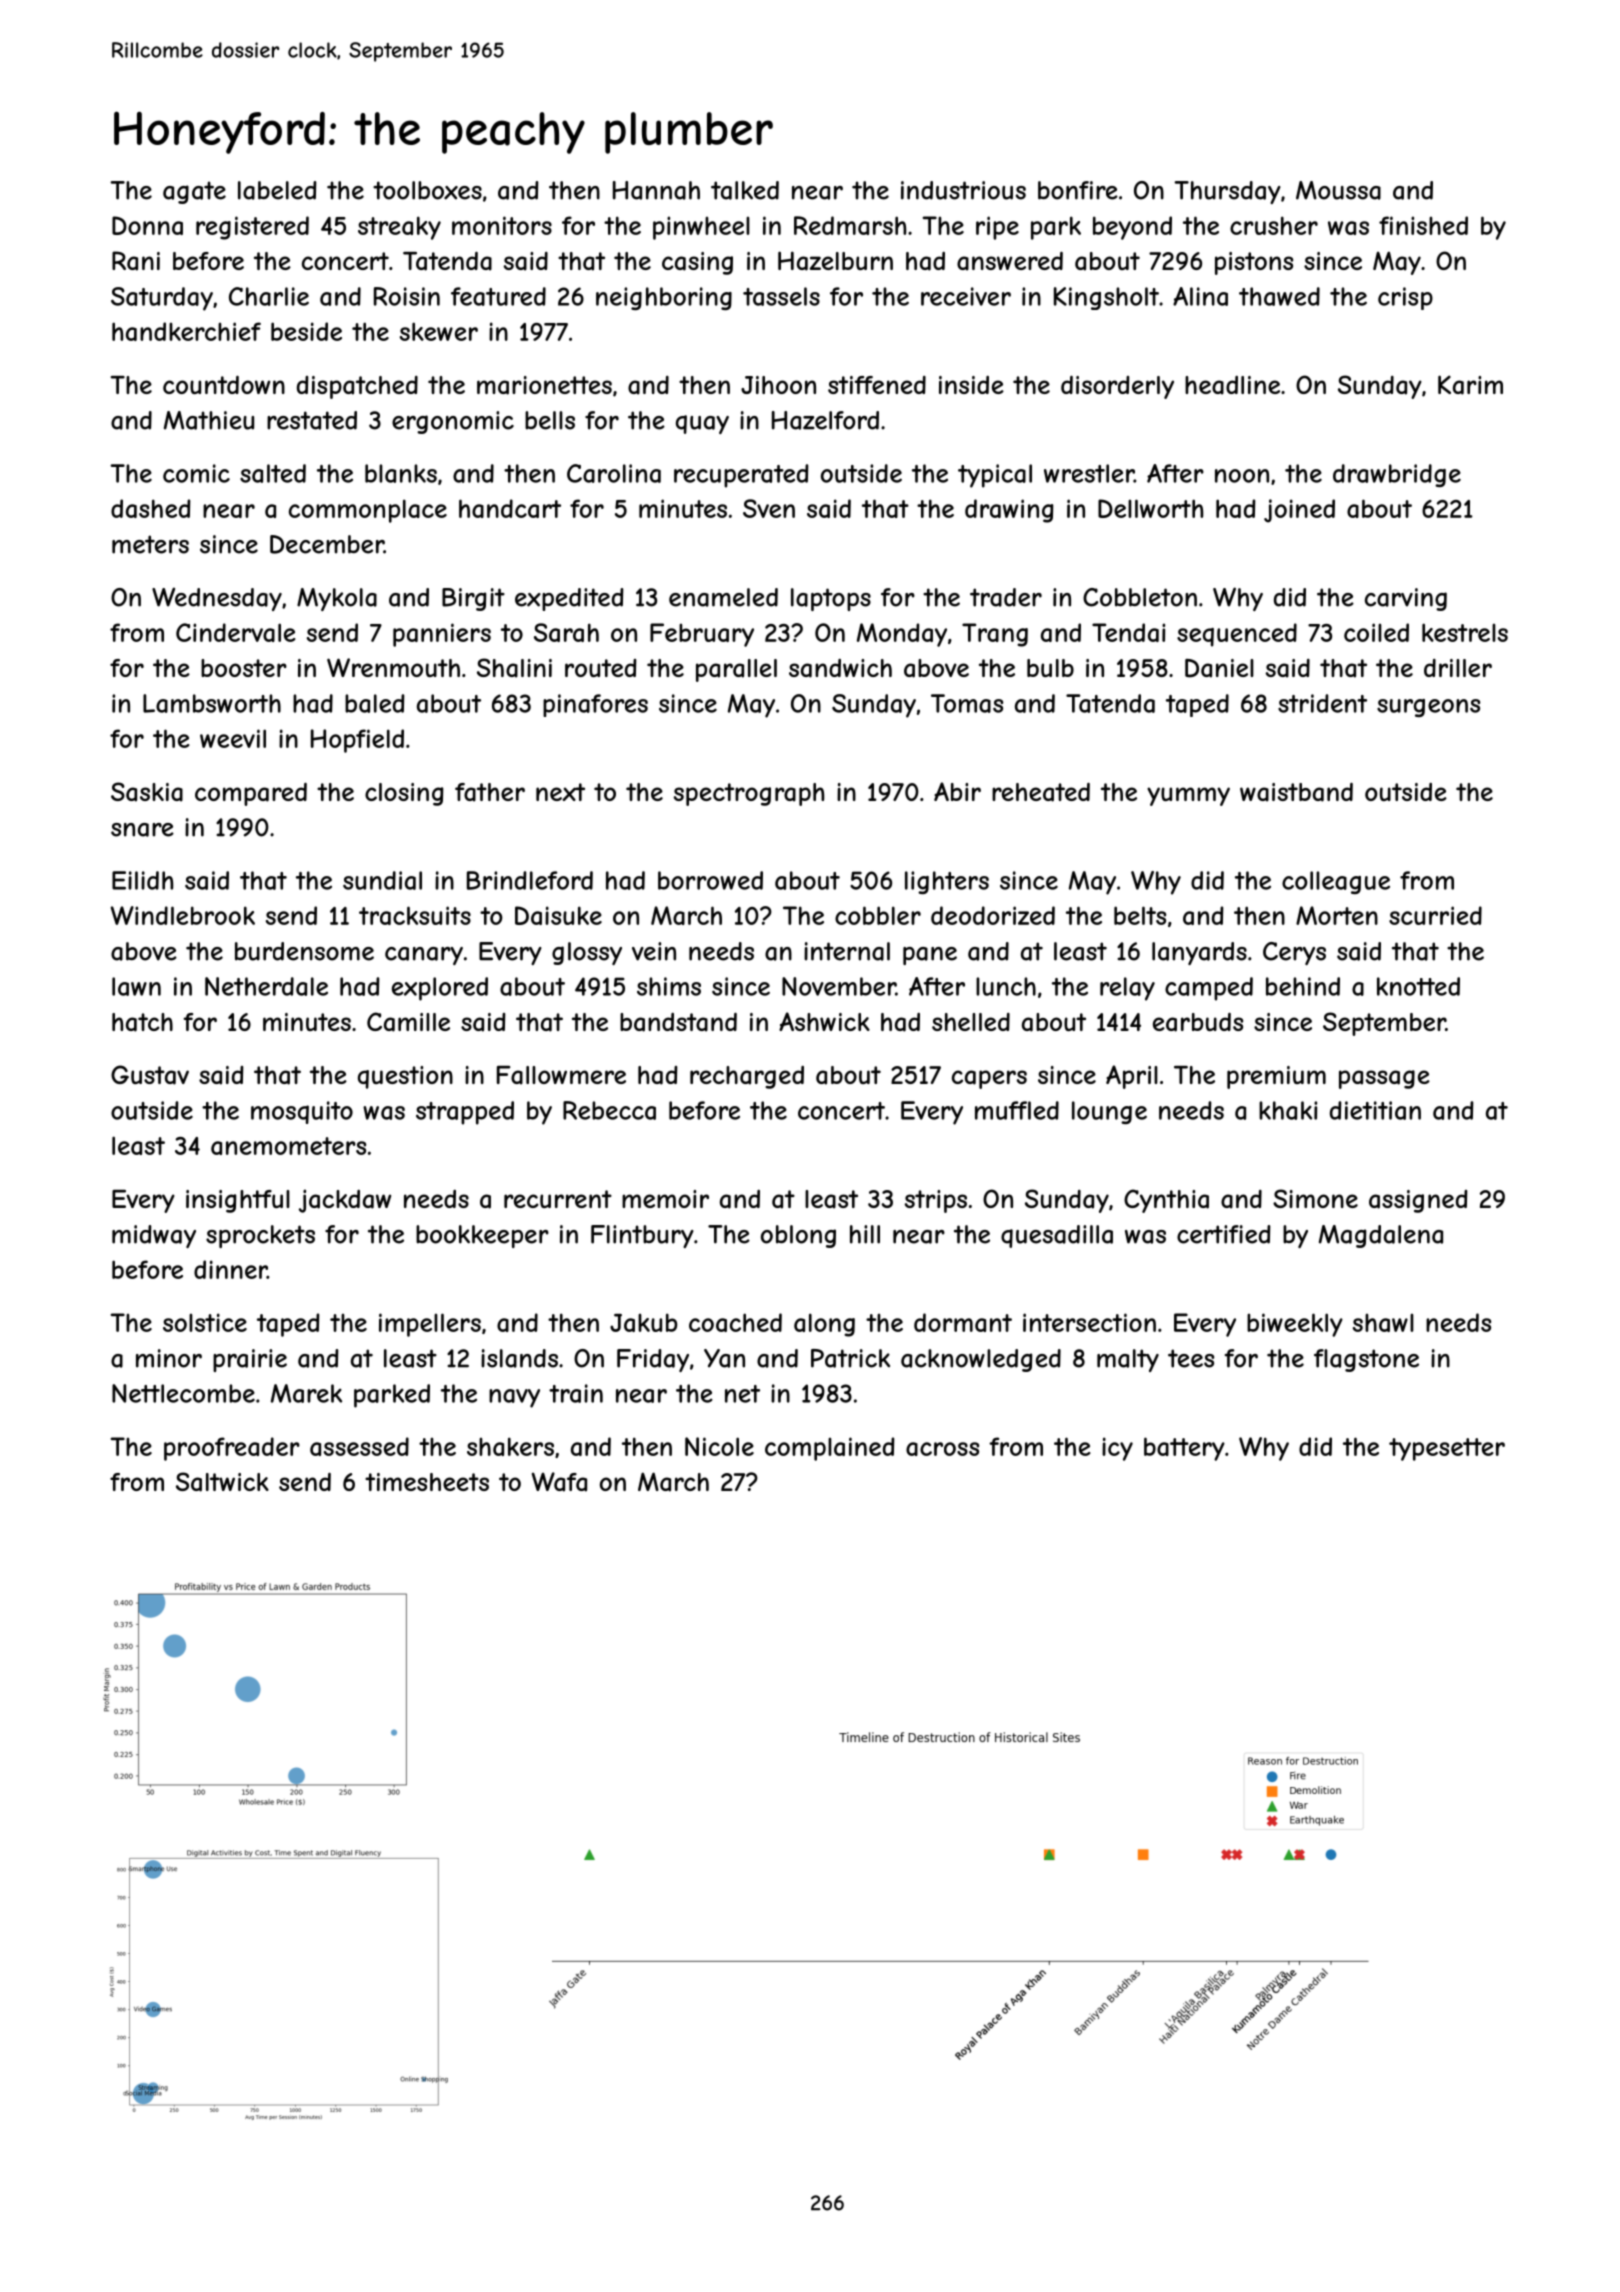 This screenshot has height=2292, width=1620. Describe the element at coordinates (169, 1358) in the screenshot. I see `minor` at that location.
